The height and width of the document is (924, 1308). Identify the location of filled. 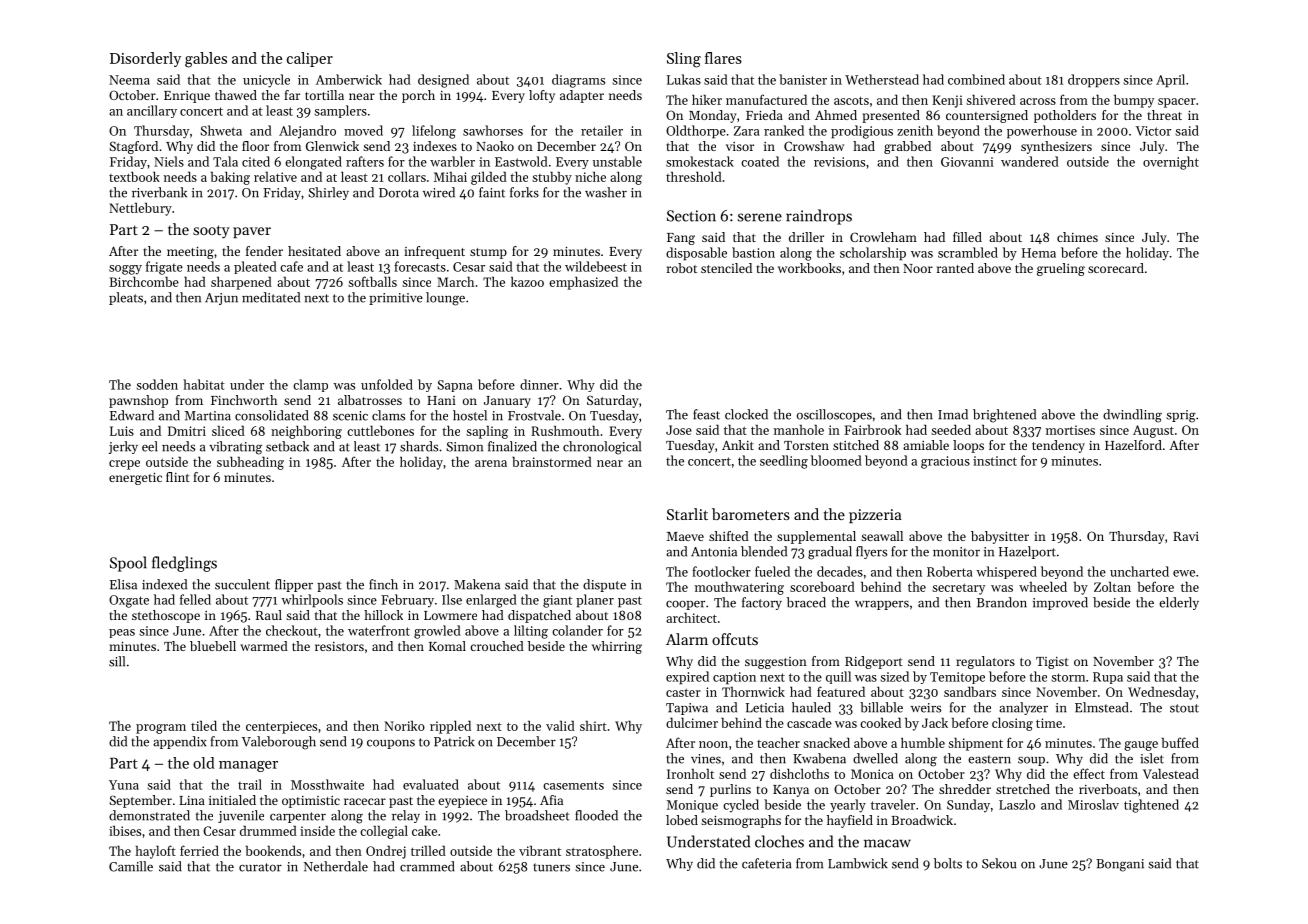
(967, 237).
